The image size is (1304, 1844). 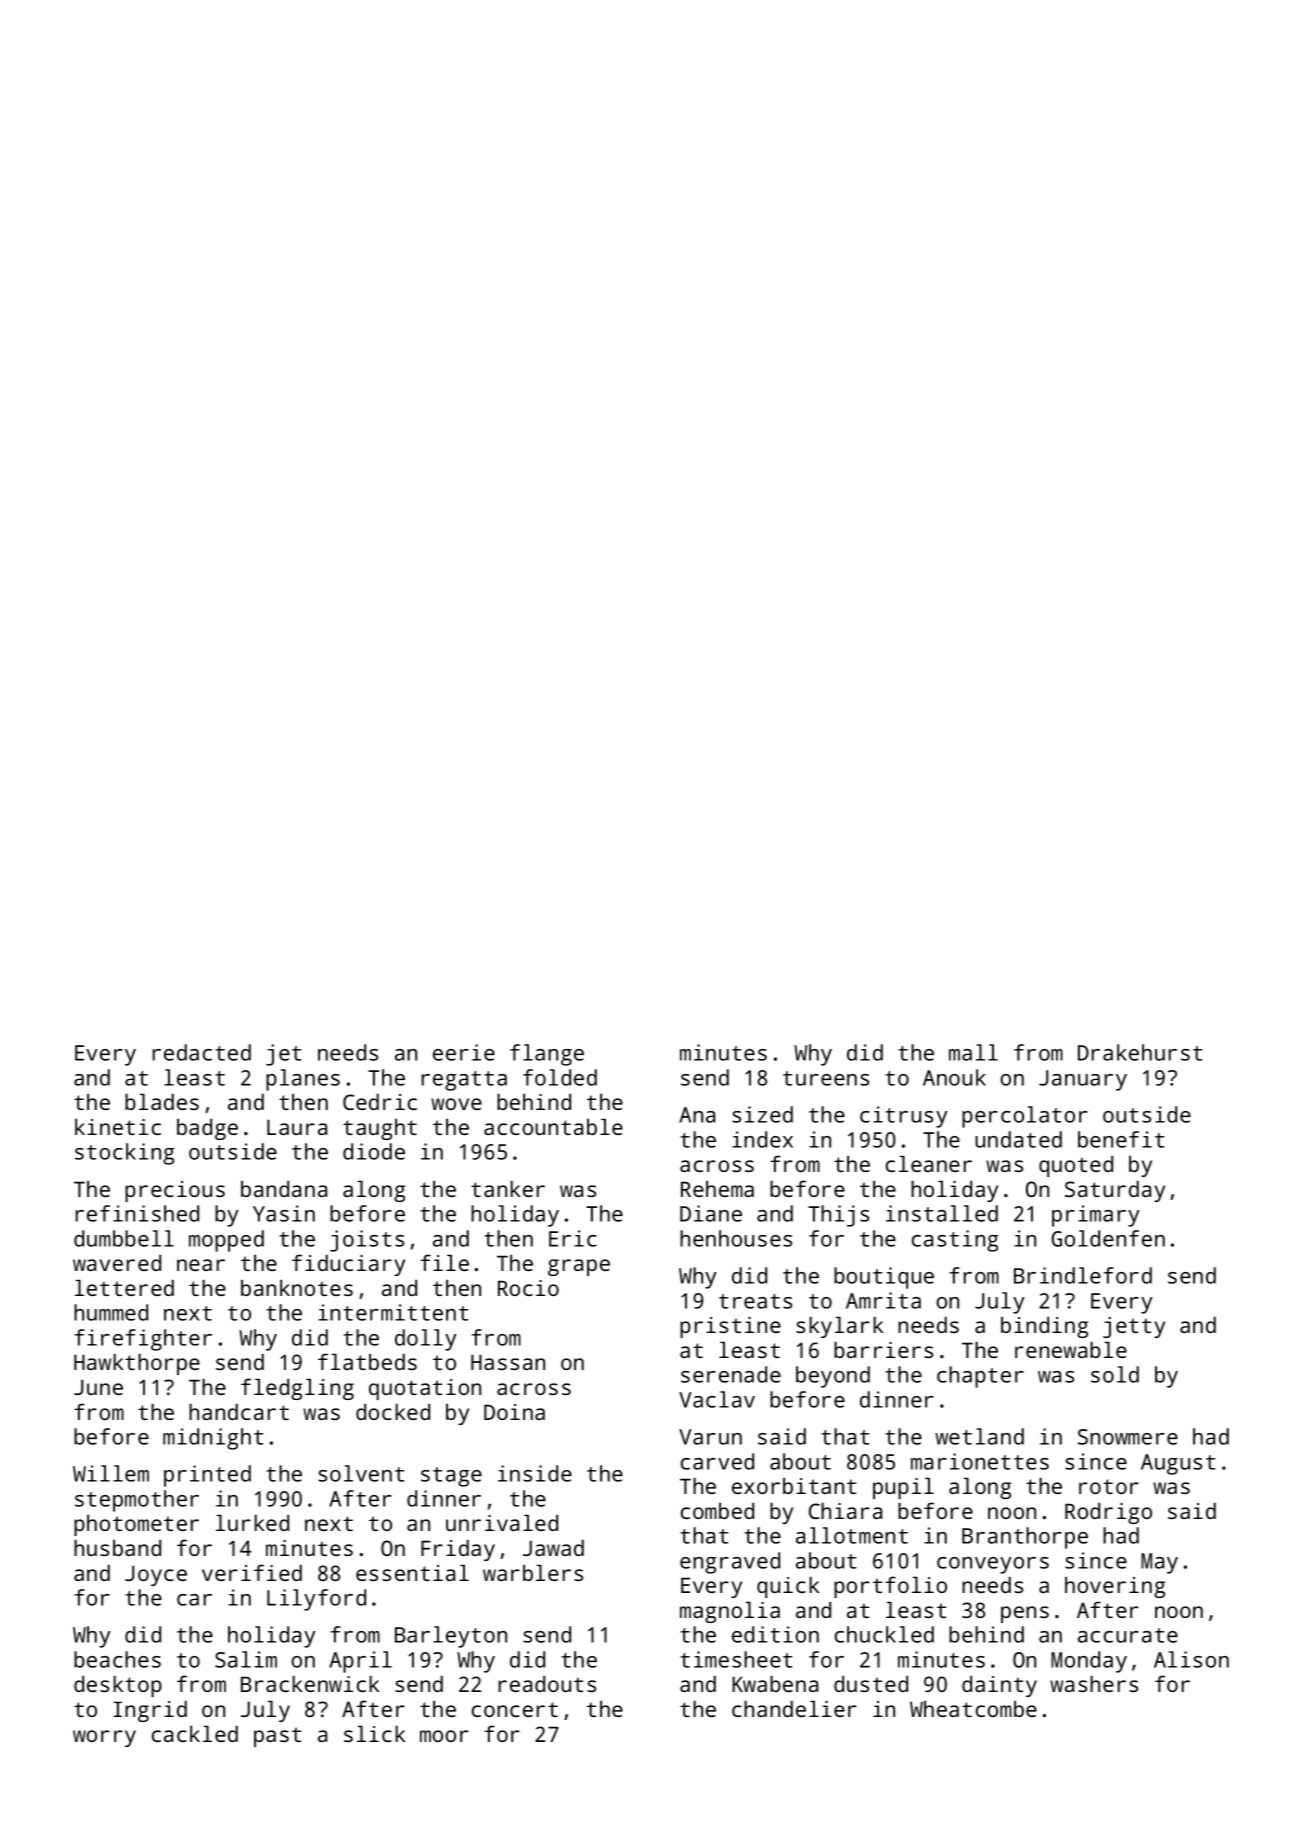 What do you see at coordinates (451, 1637) in the screenshot?
I see `Barleyton` at bounding box center [451, 1637].
